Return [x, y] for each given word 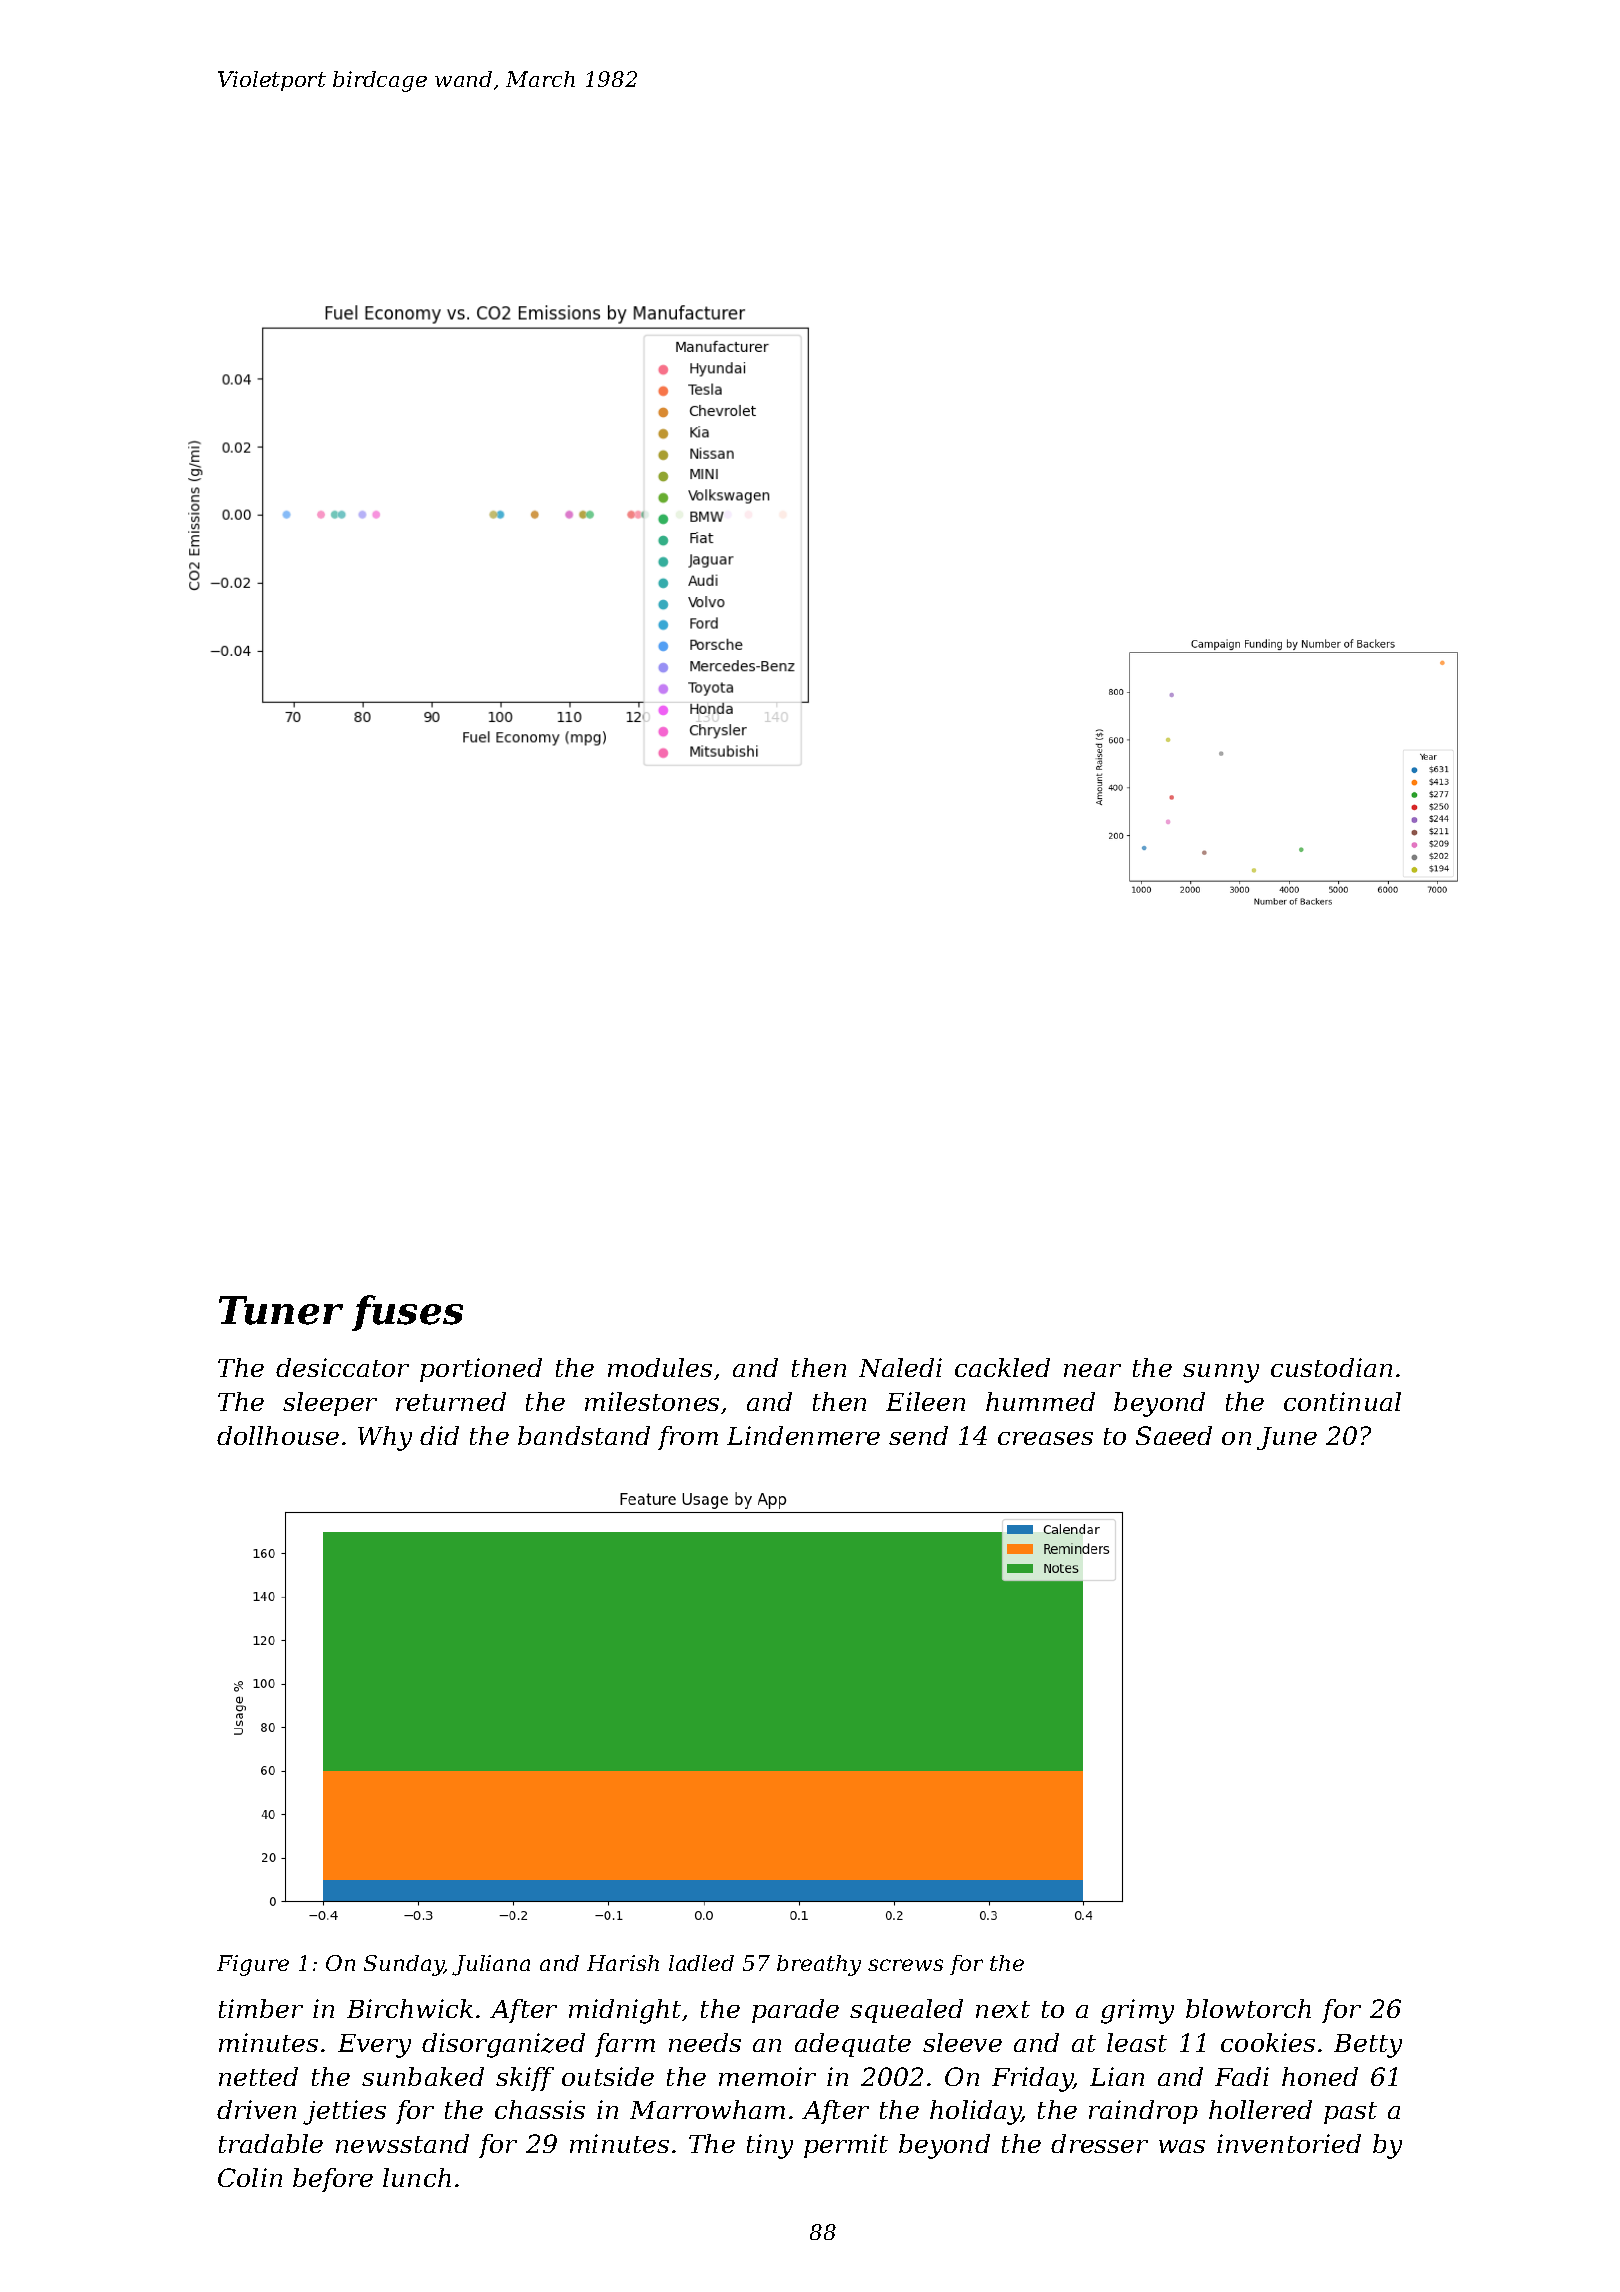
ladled [701, 1963]
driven [256, 2109]
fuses [407, 1313]
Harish [623, 1963]
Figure [253, 1965]
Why [385, 1438]
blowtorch [1248, 2008]
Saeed [1174, 1435]
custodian [1331, 1367]
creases [1045, 1438]
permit [846, 2146]
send [918, 1435]
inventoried [1289, 2143]
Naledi [900, 1367]
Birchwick [410, 2008]
